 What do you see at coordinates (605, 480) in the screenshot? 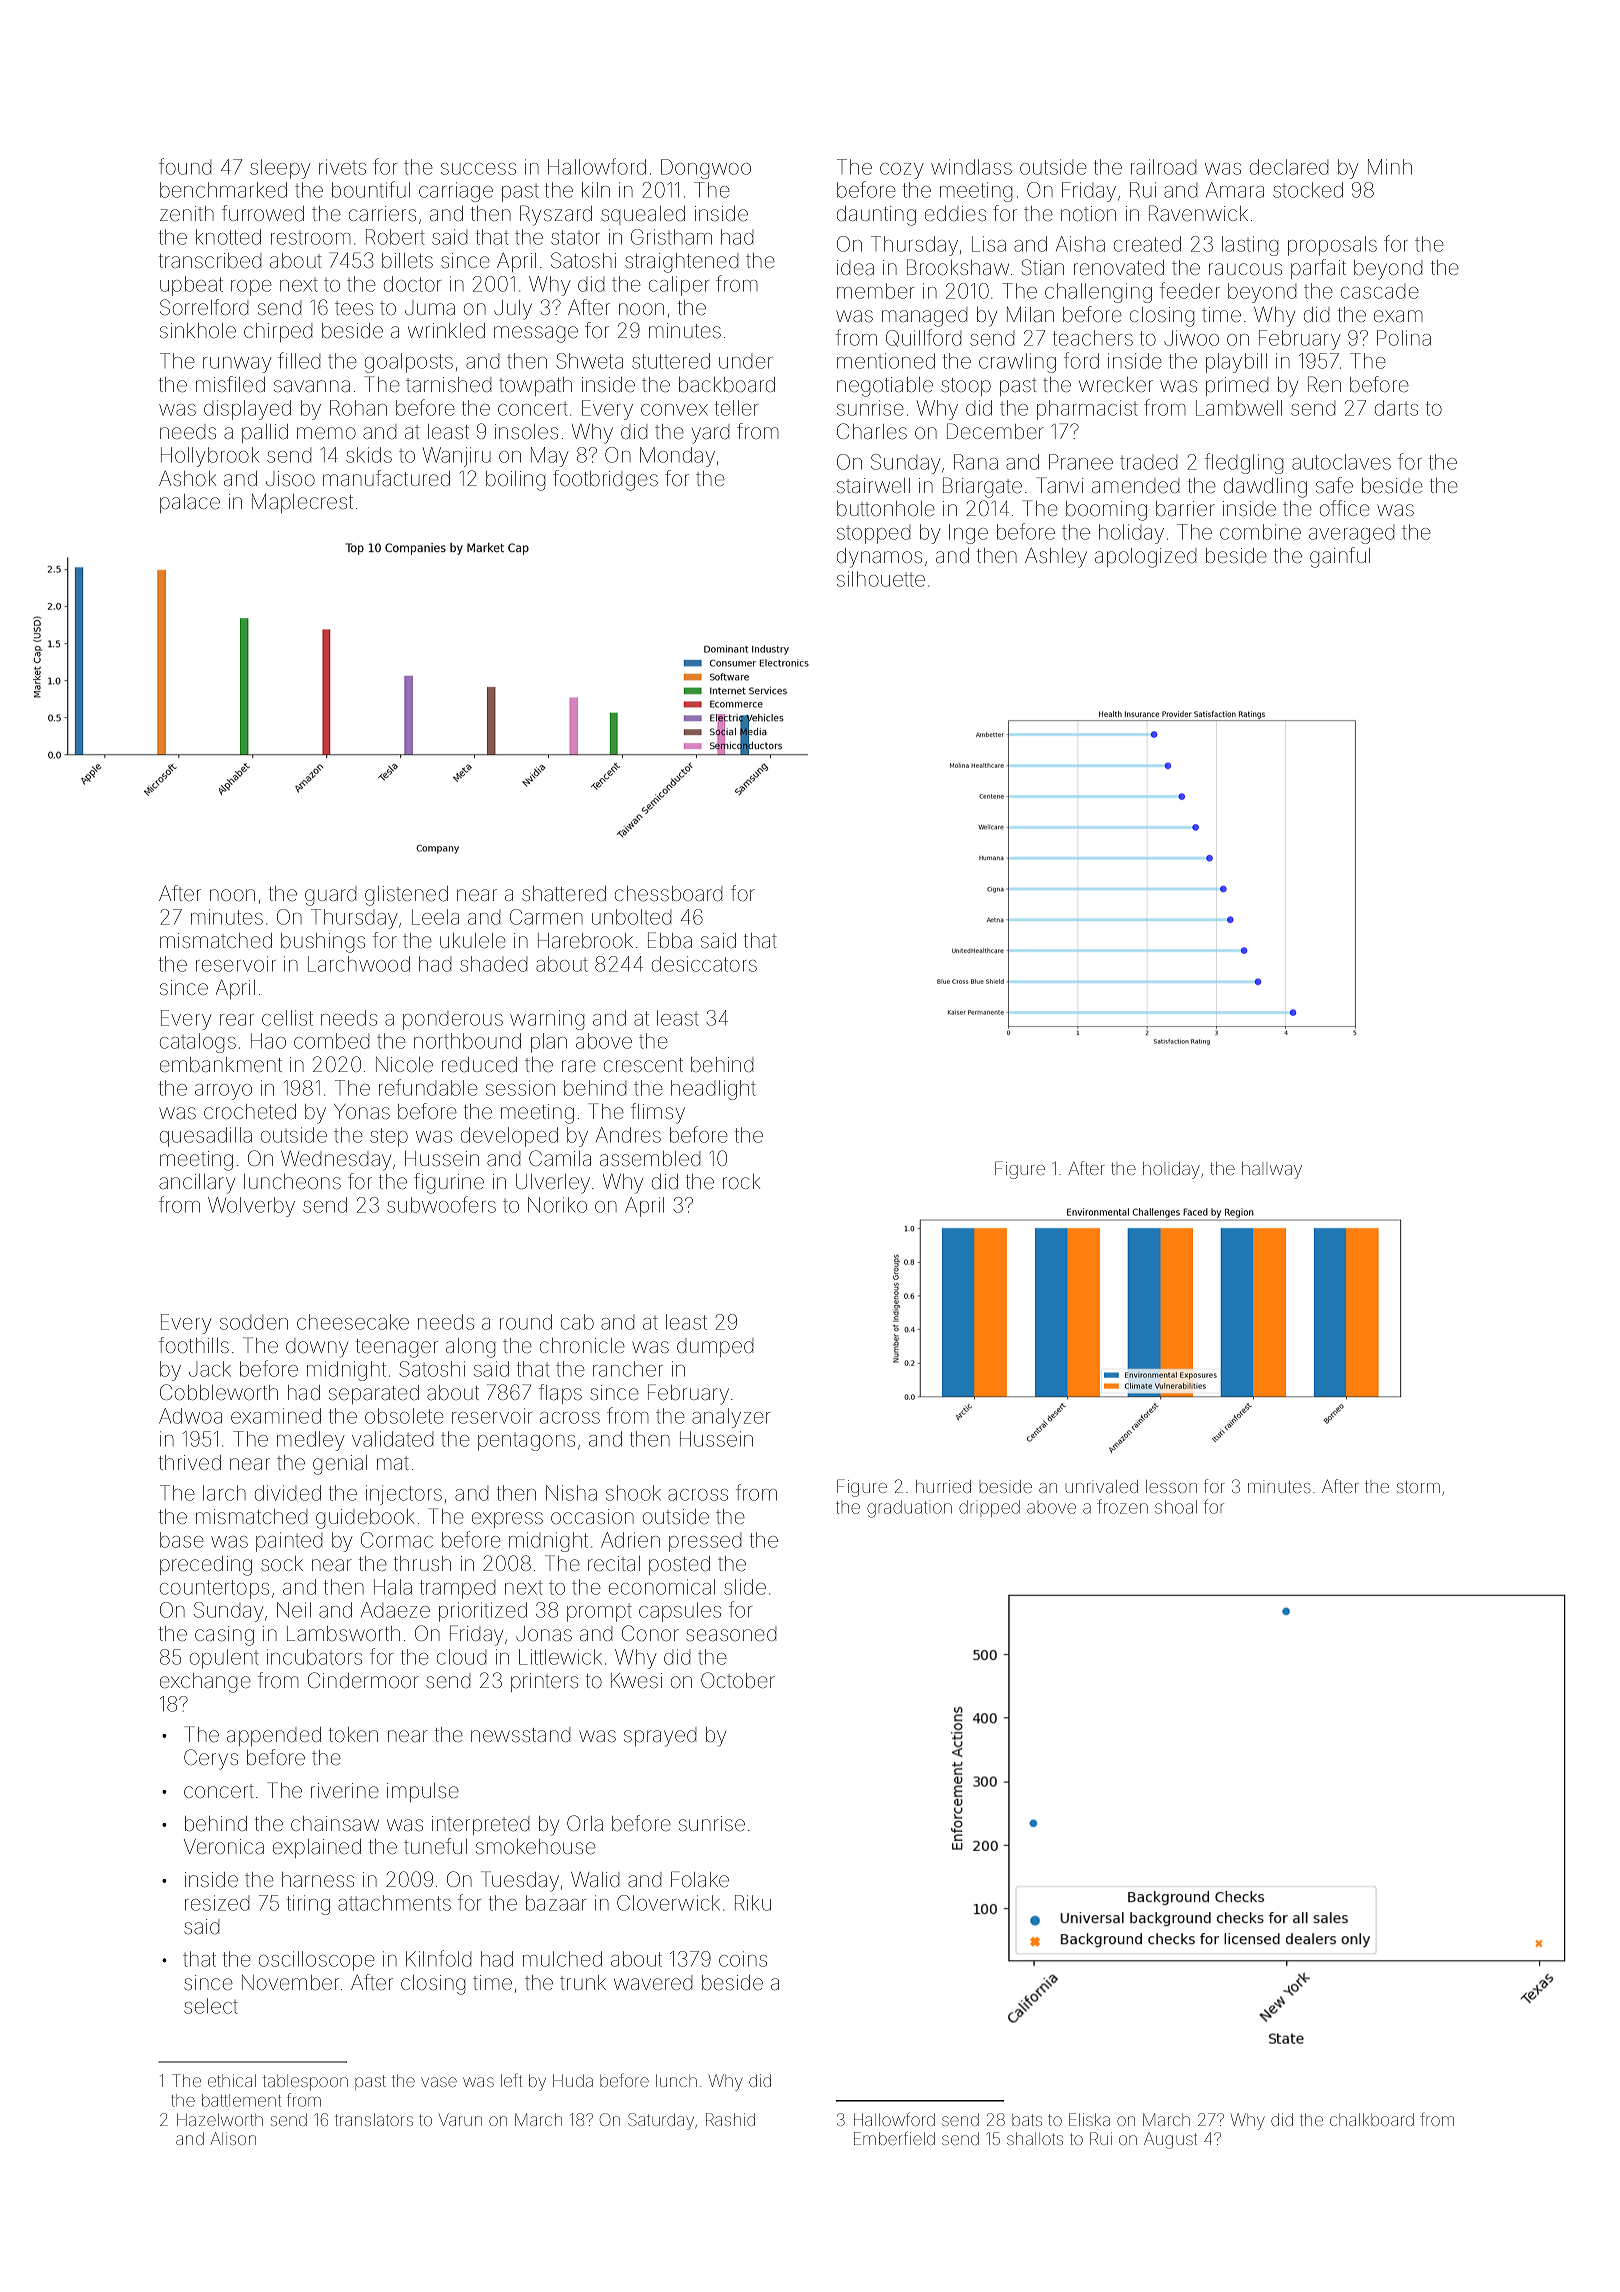
I see `footbridges` at bounding box center [605, 480].
